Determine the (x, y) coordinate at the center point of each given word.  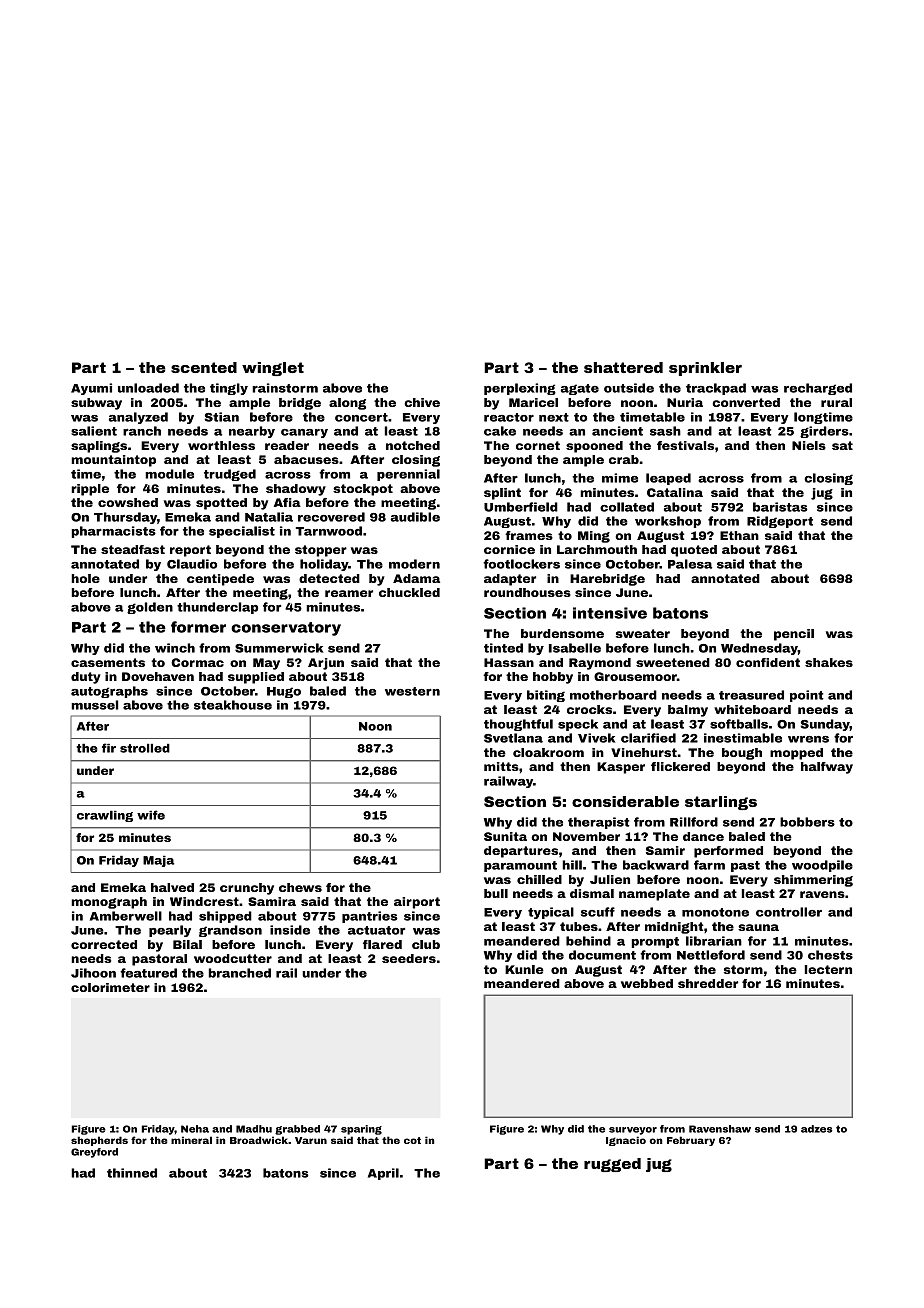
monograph (109, 903)
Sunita (505, 836)
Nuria (685, 402)
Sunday (825, 725)
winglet (273, 369)
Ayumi (91, 389)
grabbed (297, 1130)
